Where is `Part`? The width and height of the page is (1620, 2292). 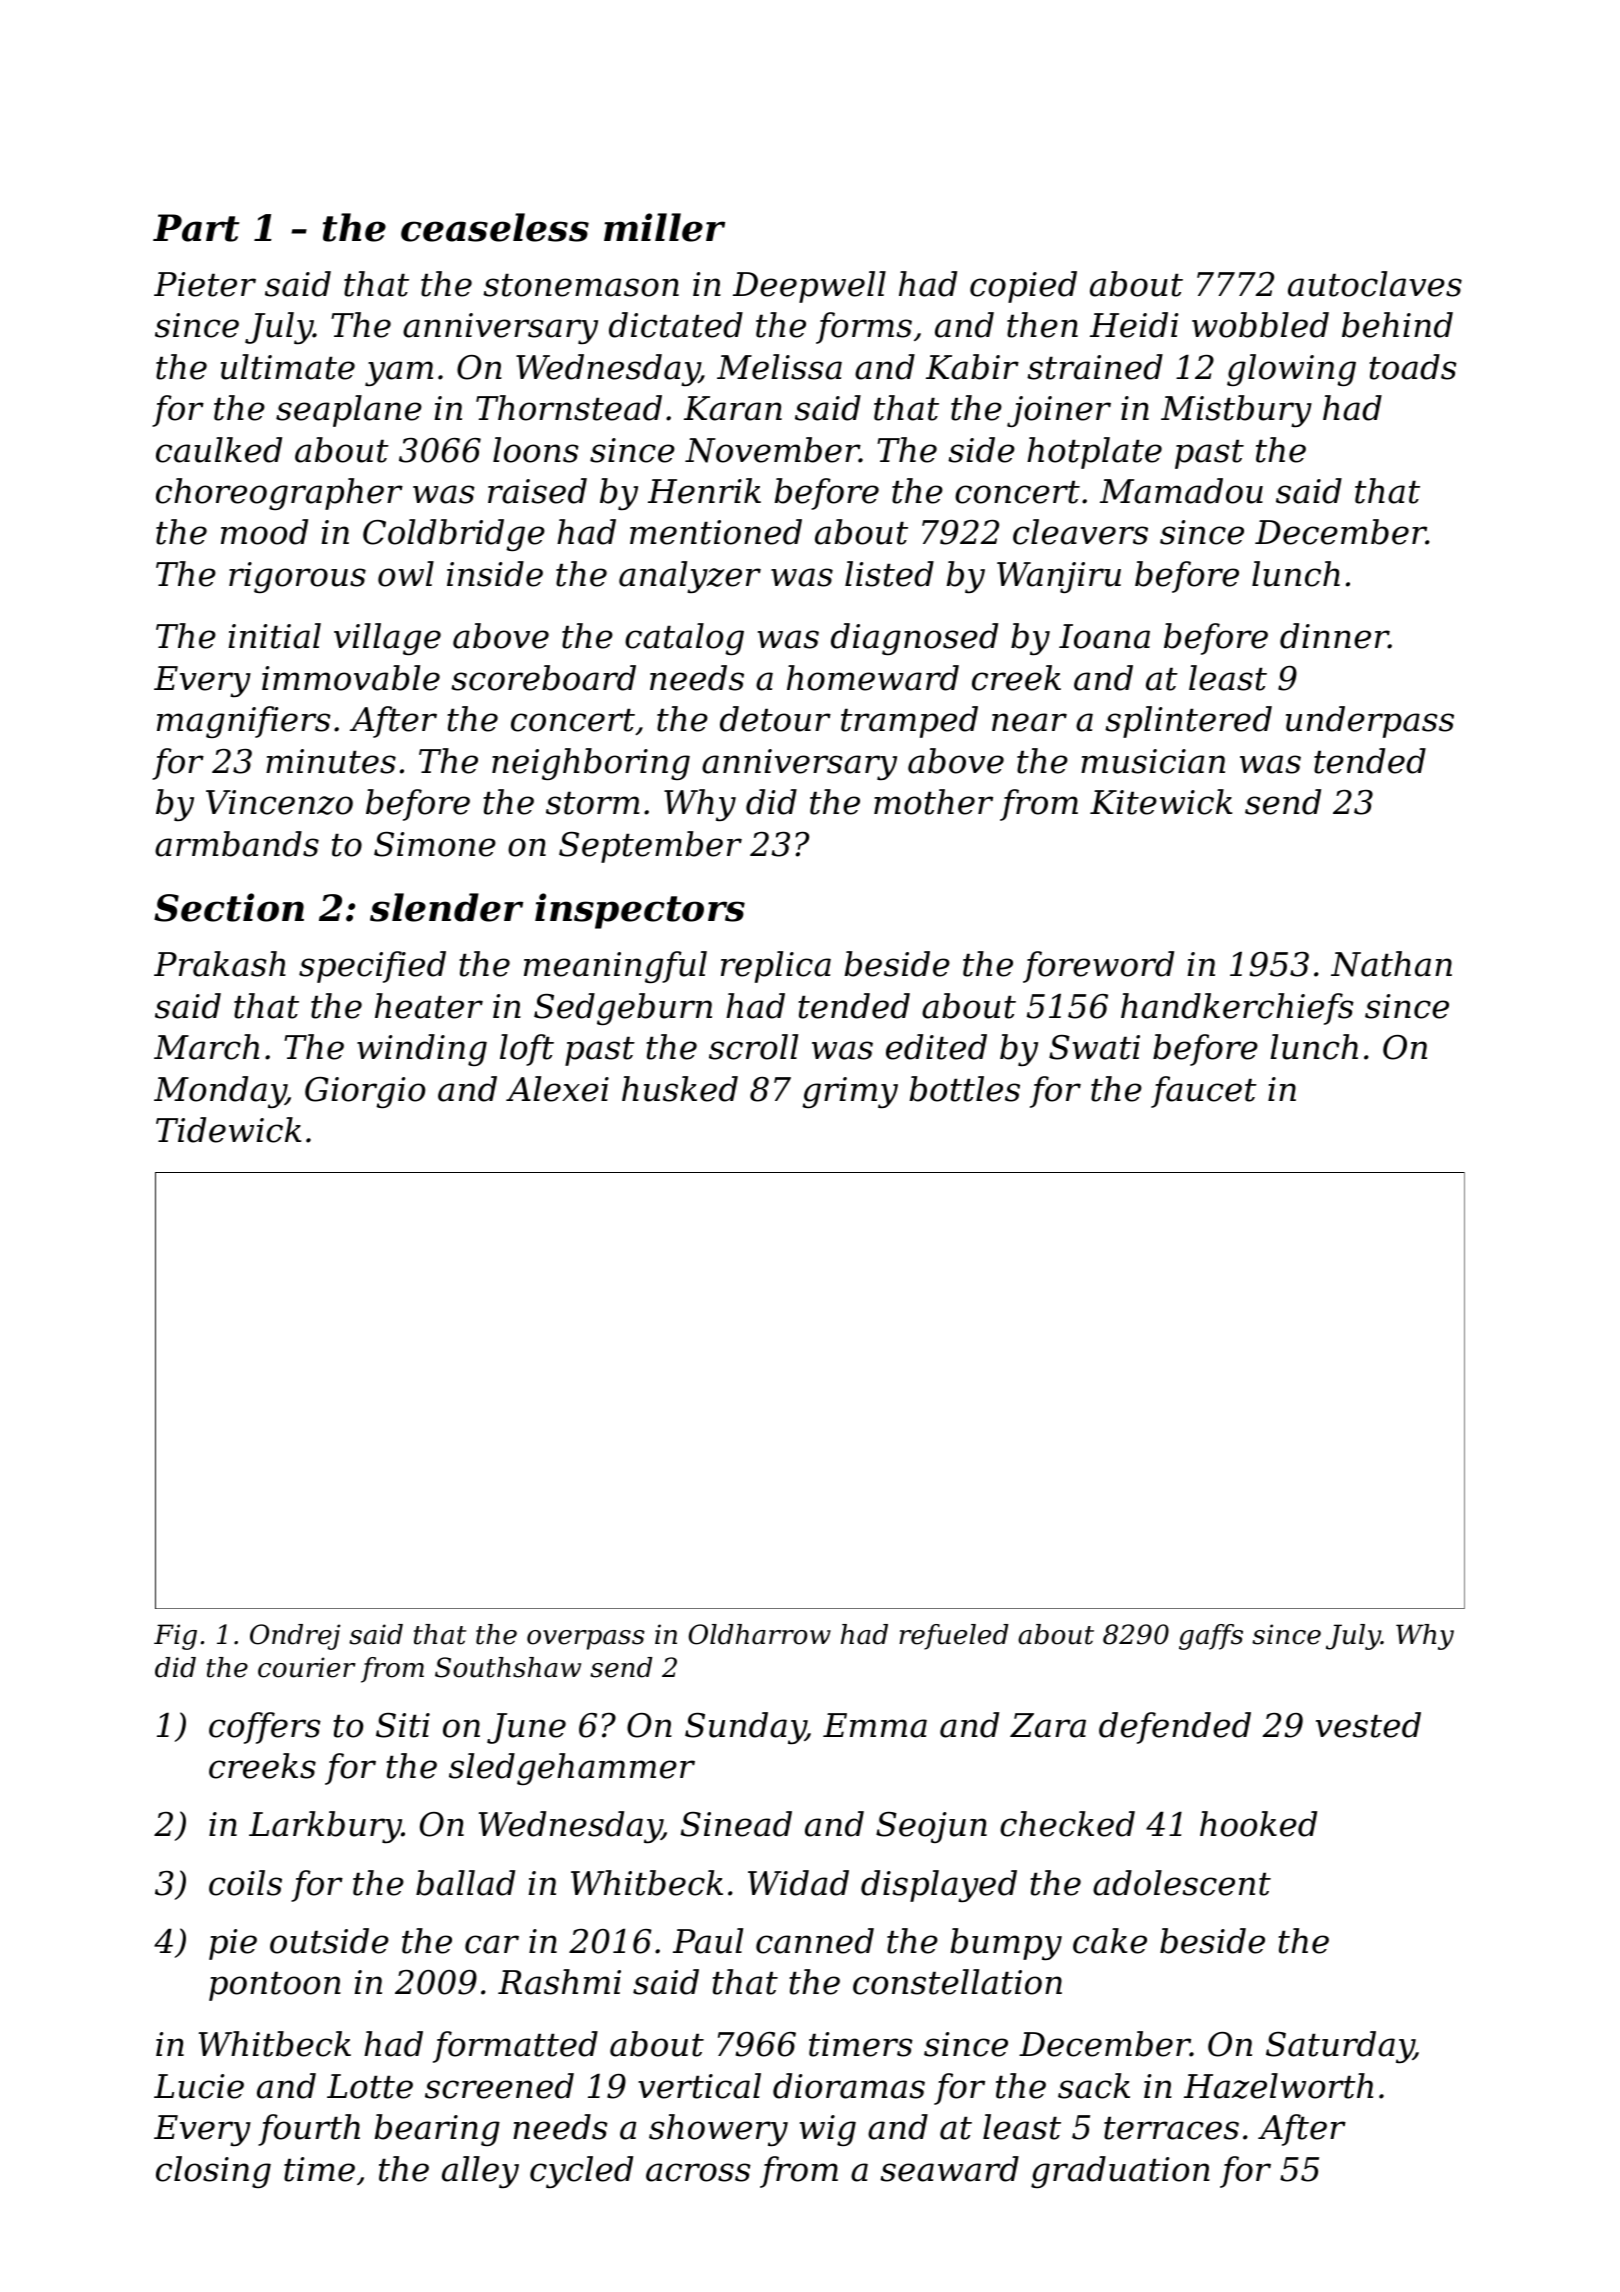 Part is located at coordinates (196, 228).
